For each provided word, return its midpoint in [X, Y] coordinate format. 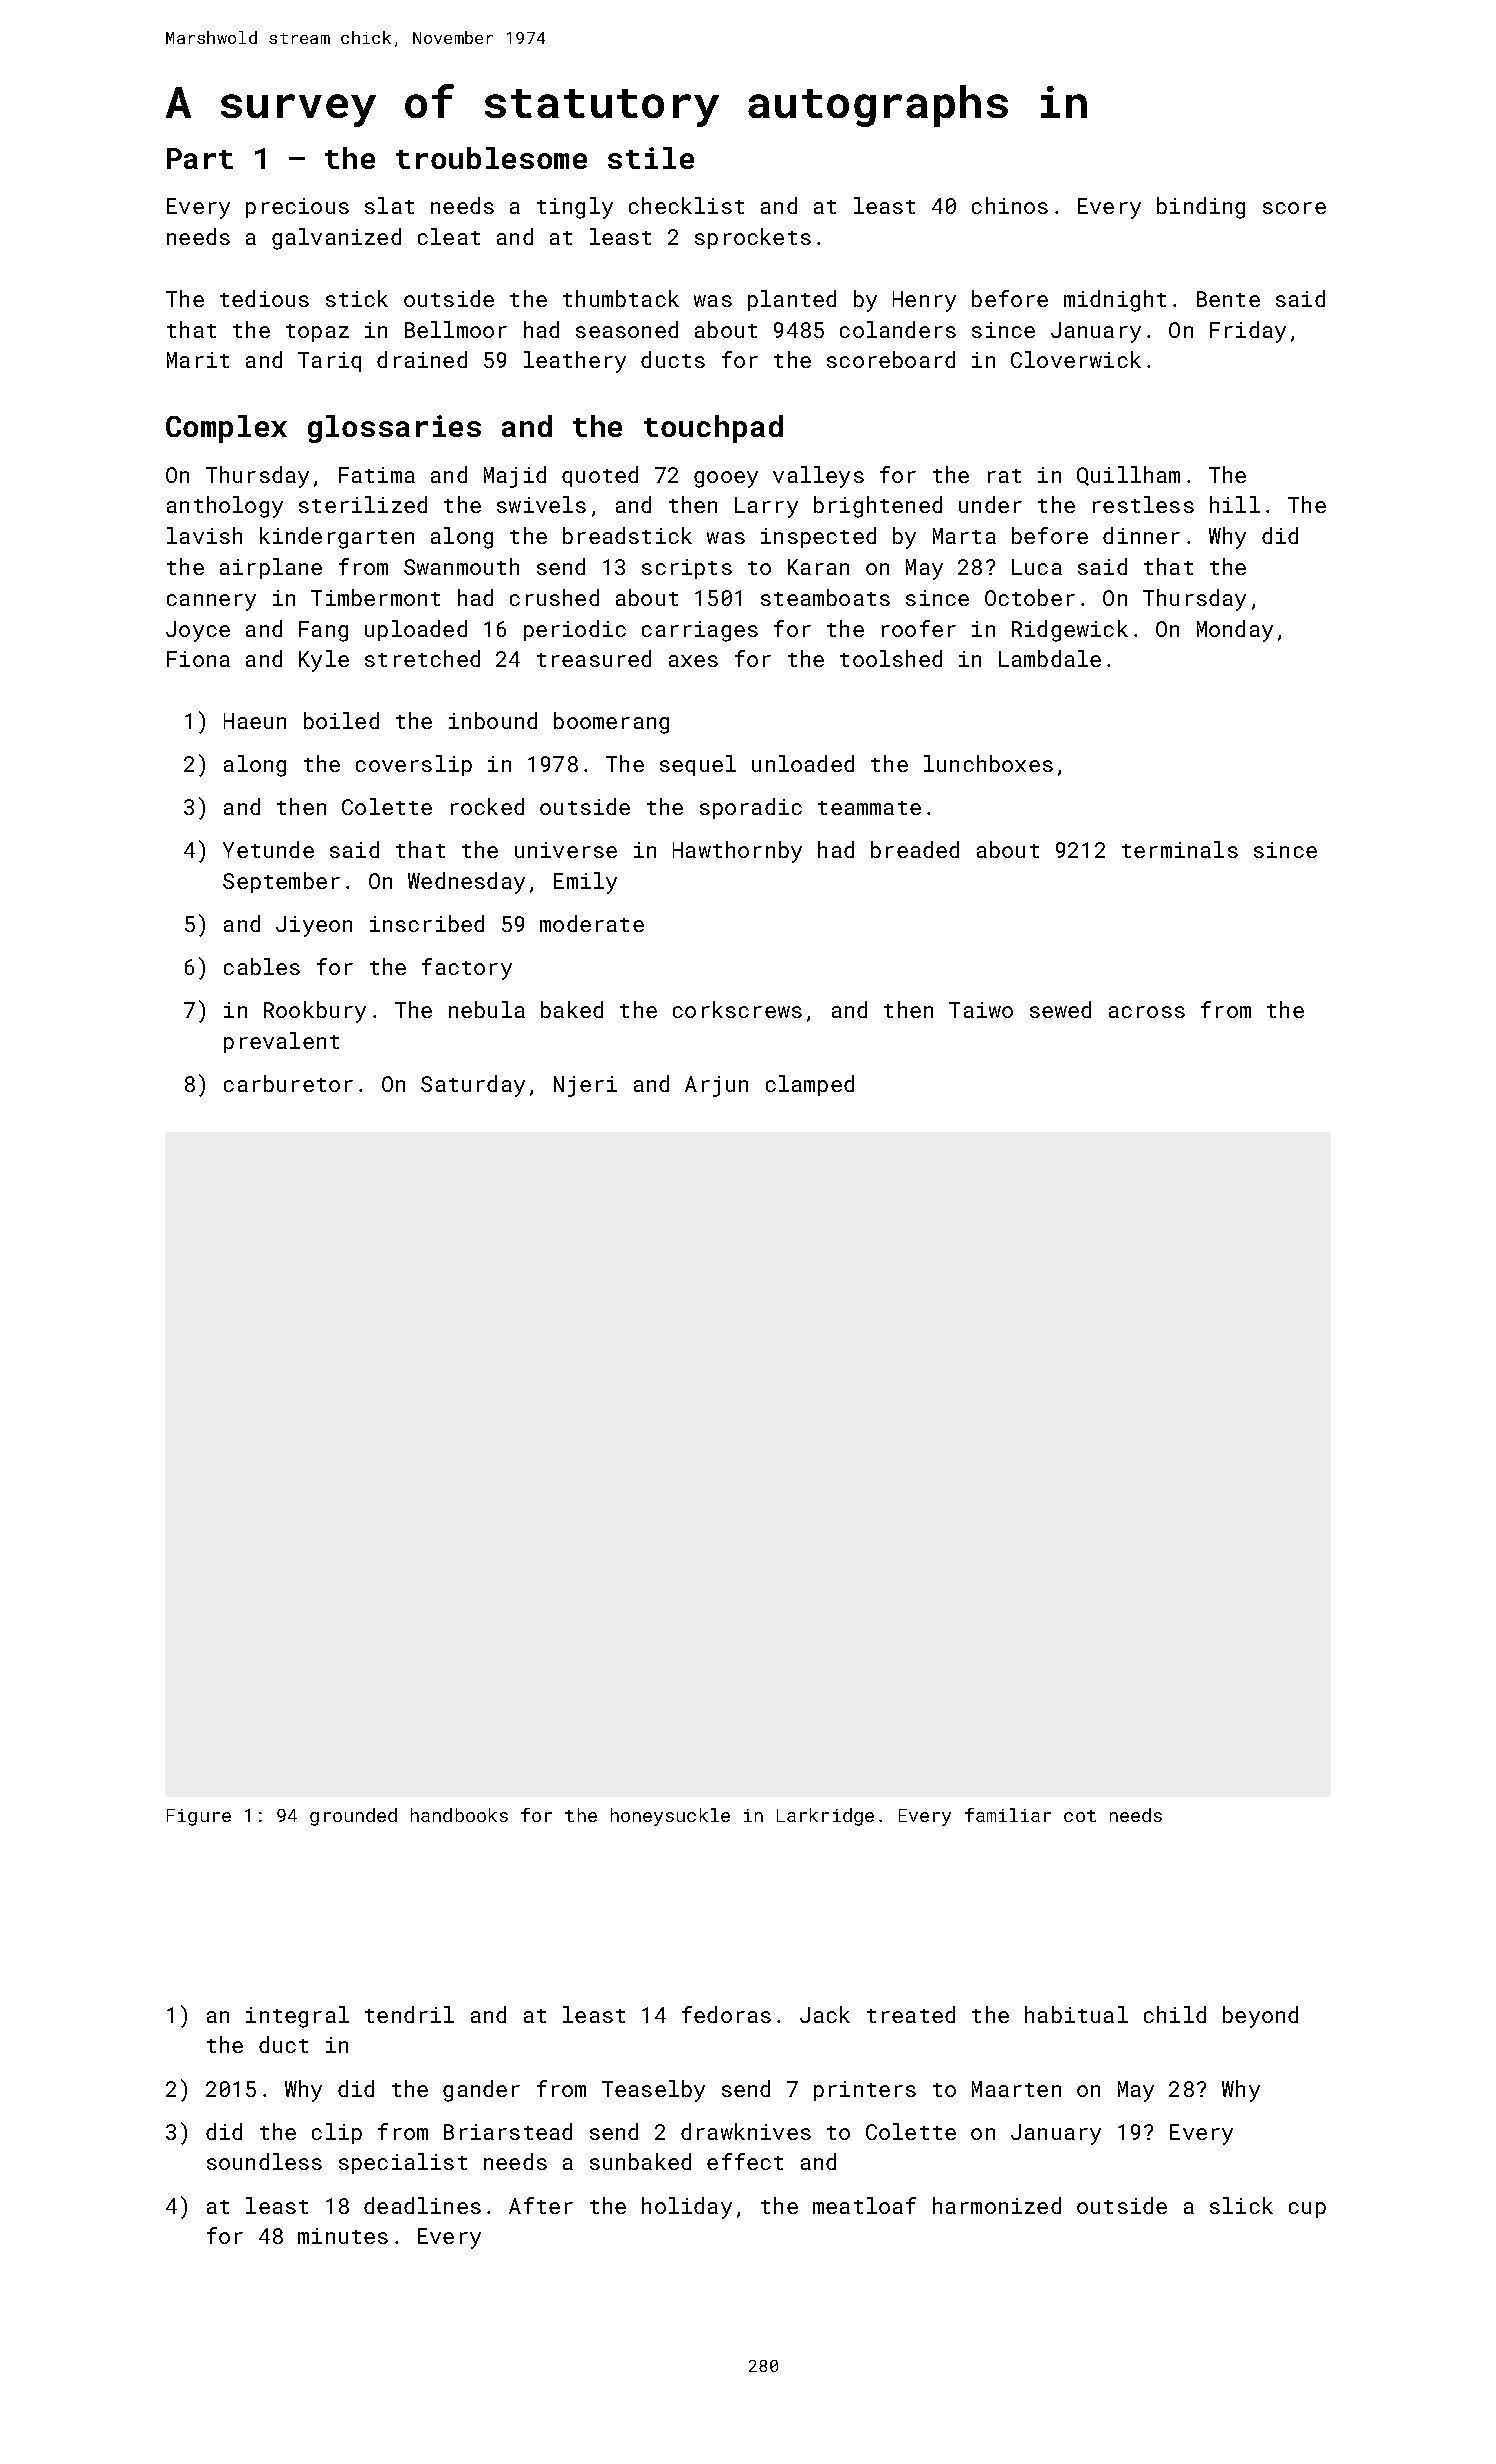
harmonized [997, 2205]
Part [200, 158]
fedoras [726, 2014]
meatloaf [864, 2205]
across [1147, 1012]
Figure [199, 1817]
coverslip [414, 765]
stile [651, 158]
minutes [343, 2236]
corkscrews [737, 1009]
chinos [1010, 205]
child [1175, 2014]
